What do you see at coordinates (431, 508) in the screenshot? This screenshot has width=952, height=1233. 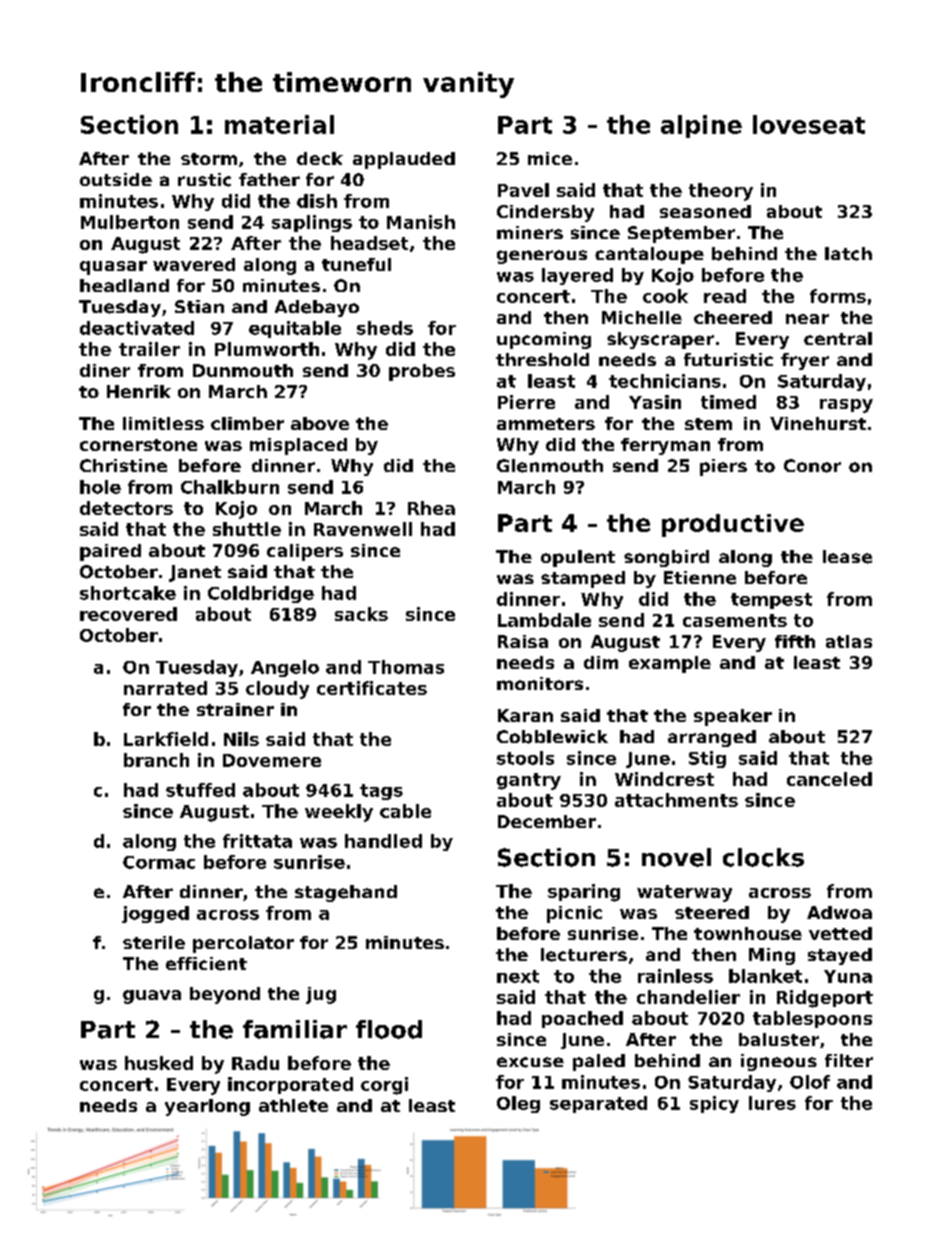 I see `Rhea` at bounding box center [431, 508].
